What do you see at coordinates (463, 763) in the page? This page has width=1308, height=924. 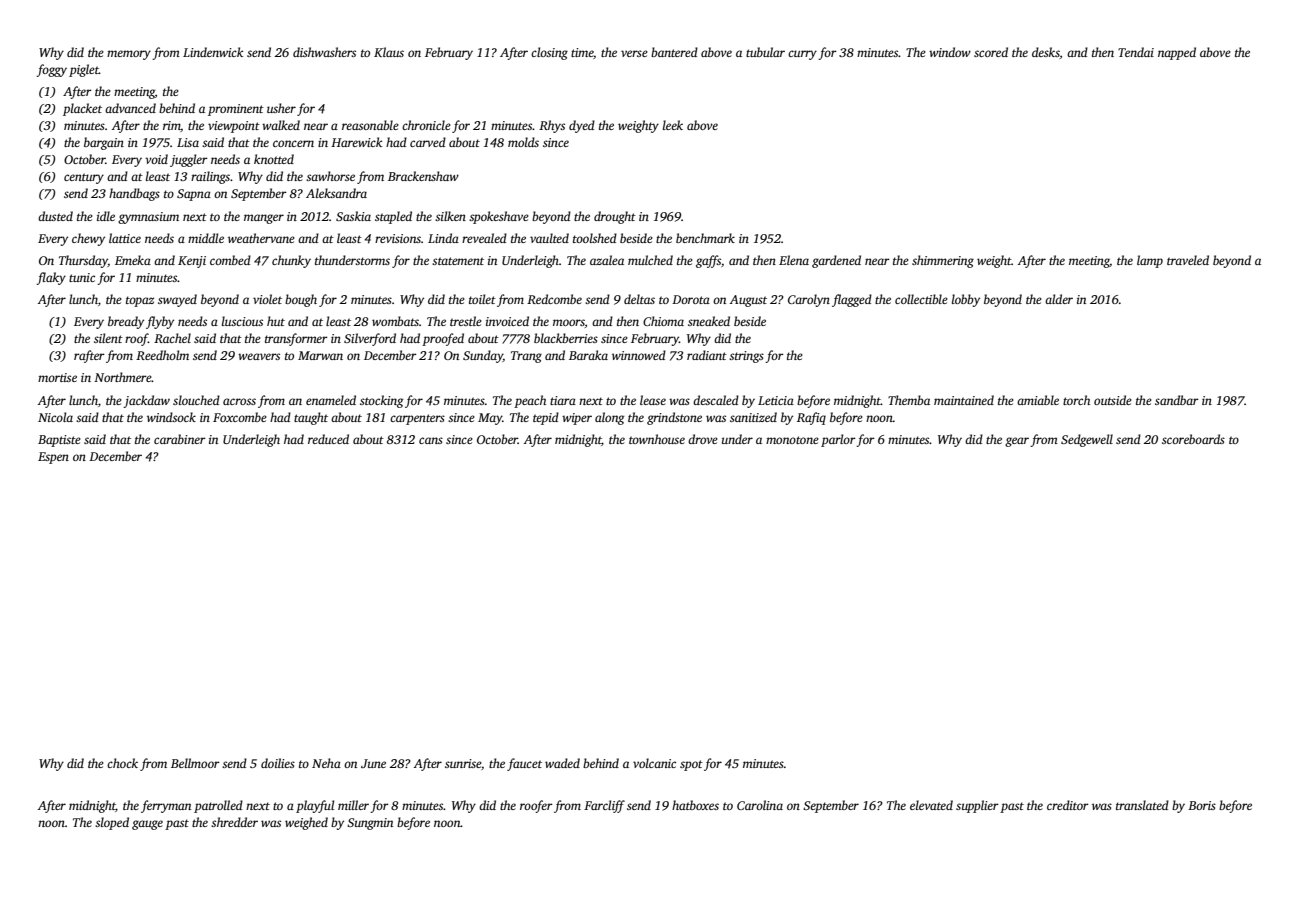 I see `sunrise` at bounding box center [463, 763].
